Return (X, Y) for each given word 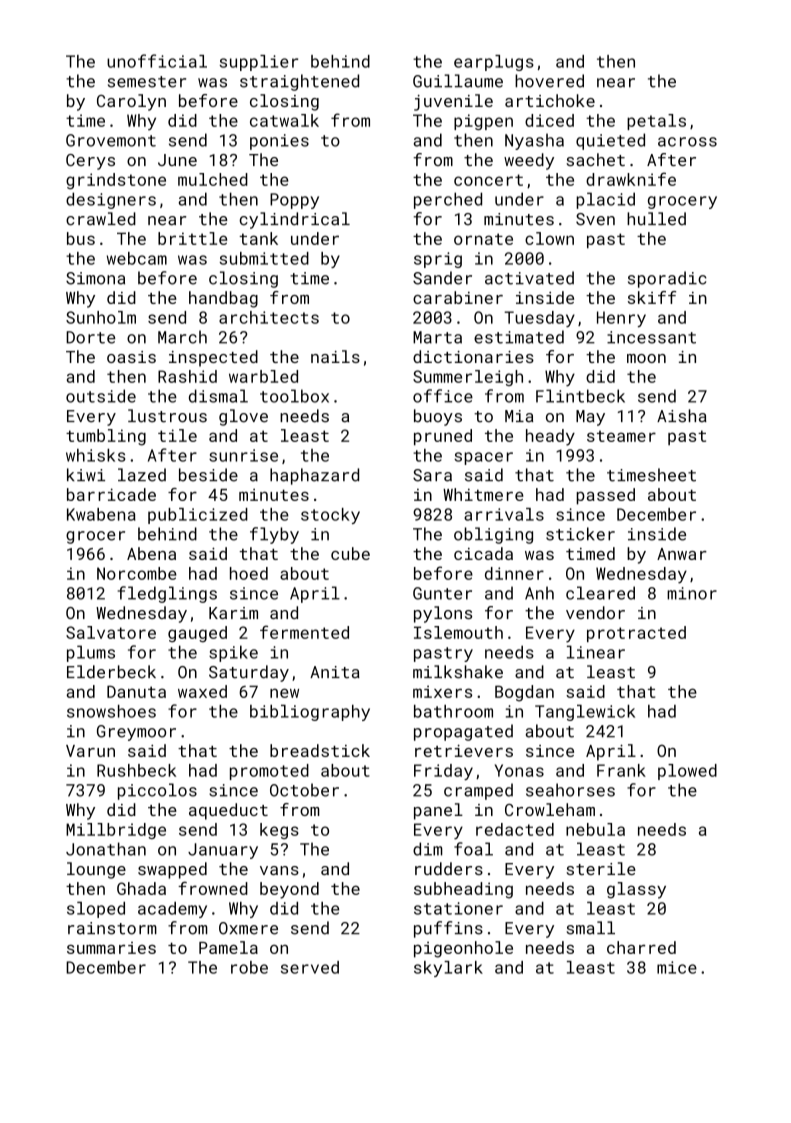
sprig (438, 260)
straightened (299, 82)
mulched (213, 179)
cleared (600, 593)
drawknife (631, 179)
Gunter (442, 593)
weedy (529, 161)
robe (249, 967)
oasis (131, 357)
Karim (233, 613)
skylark (448, 969)
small (591, 928)
